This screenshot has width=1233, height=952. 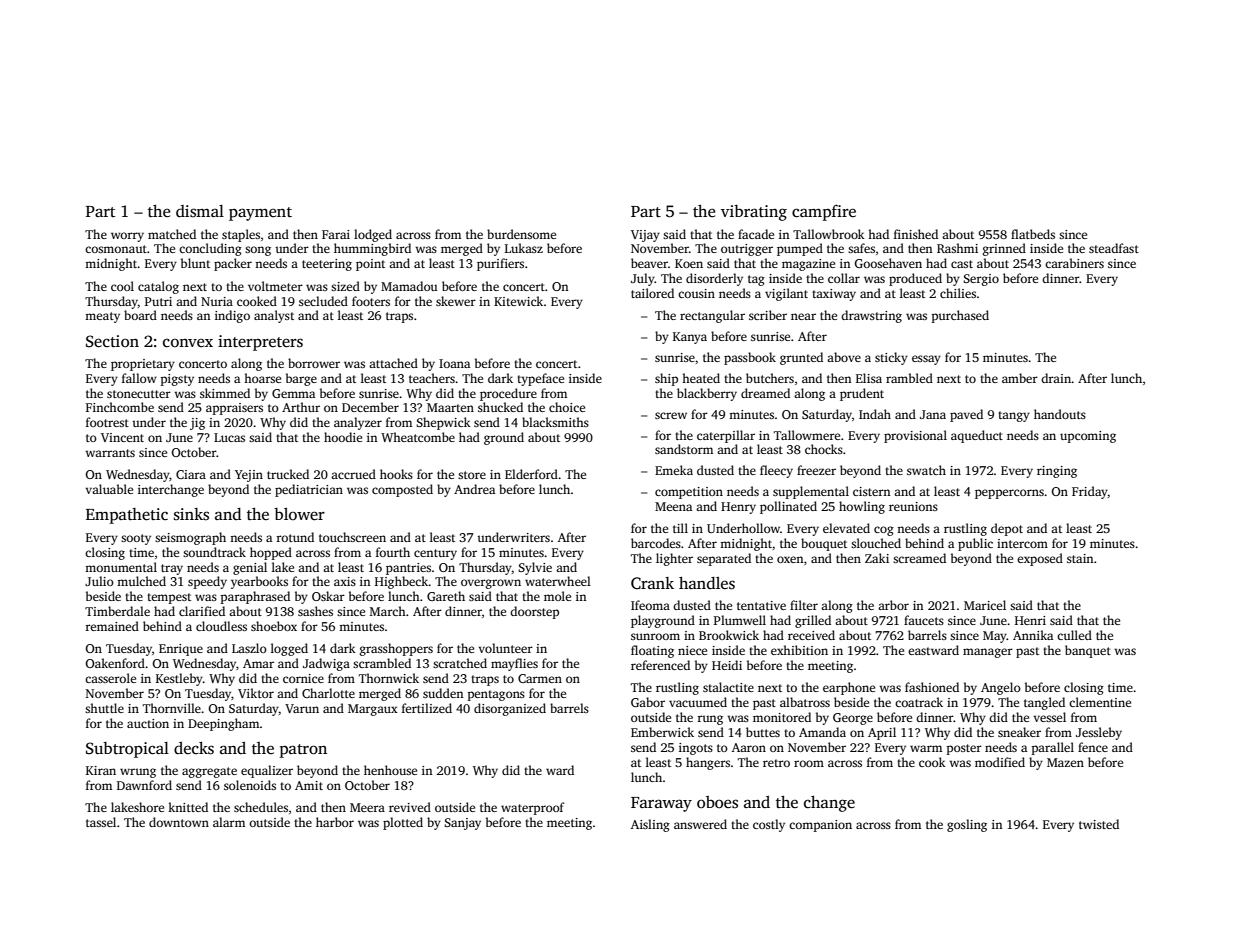 I want to click on Brookwick, so click(x=729, y=635).
